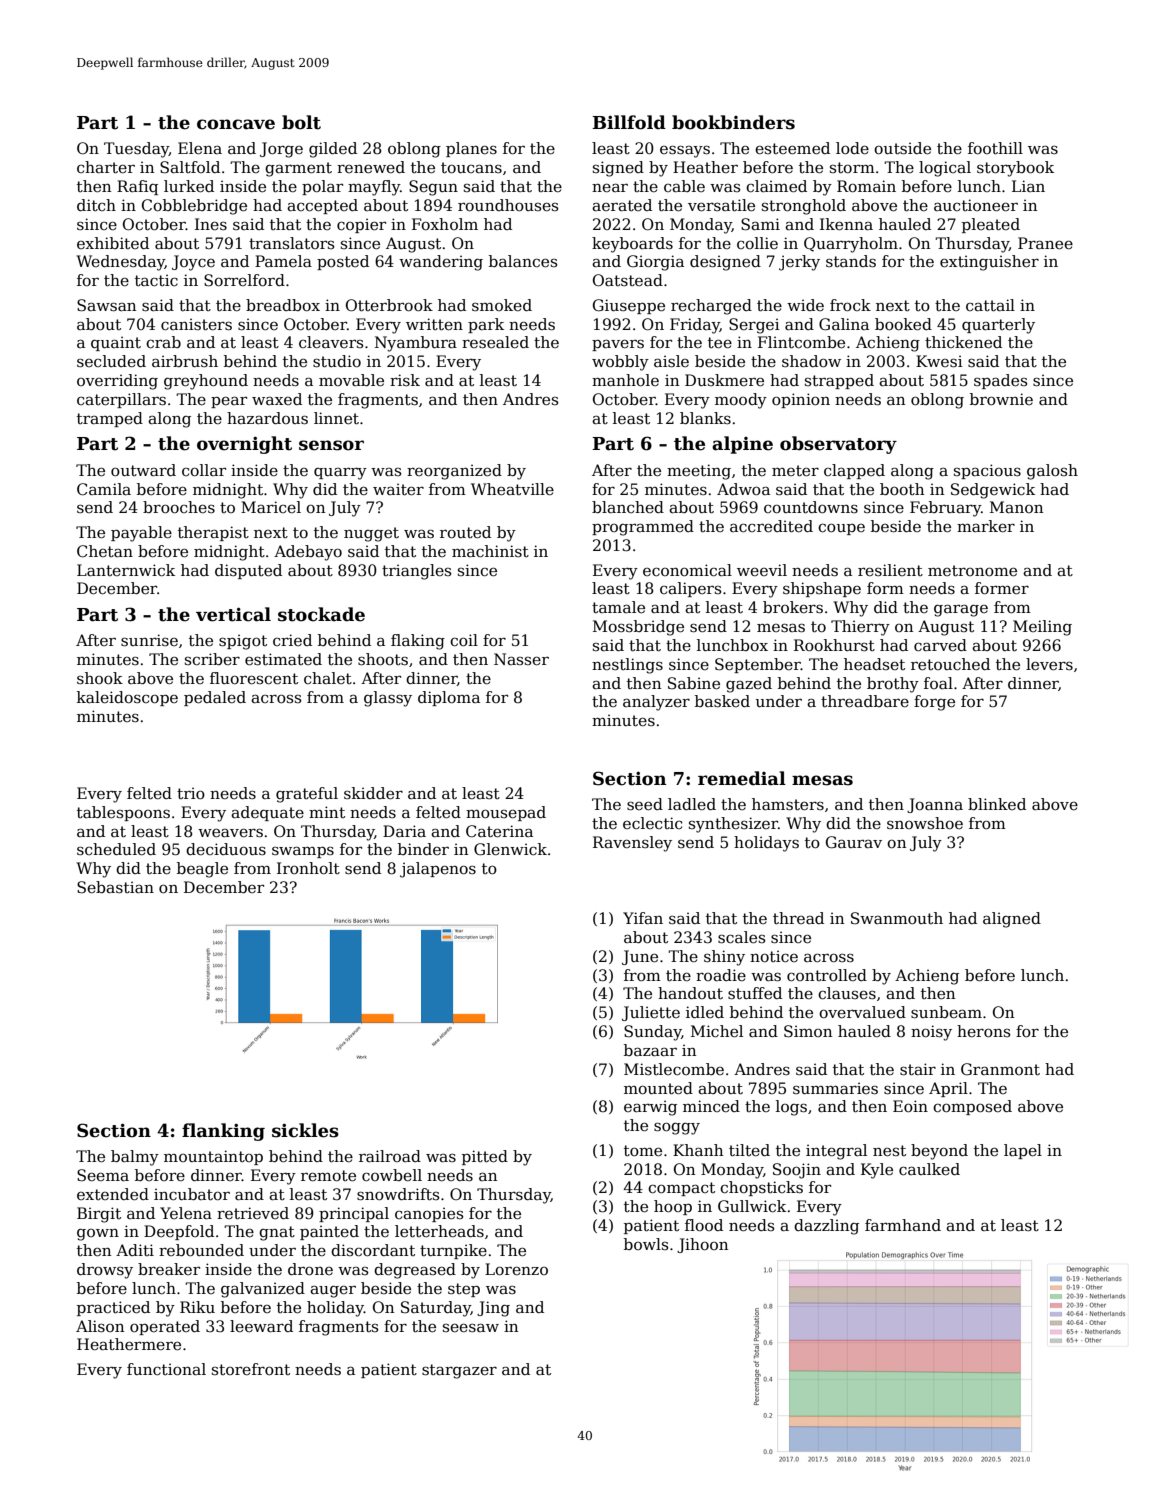  Describe the element at coordinates (127, 698) in the document. I see `kaleidoscope` at that location.
